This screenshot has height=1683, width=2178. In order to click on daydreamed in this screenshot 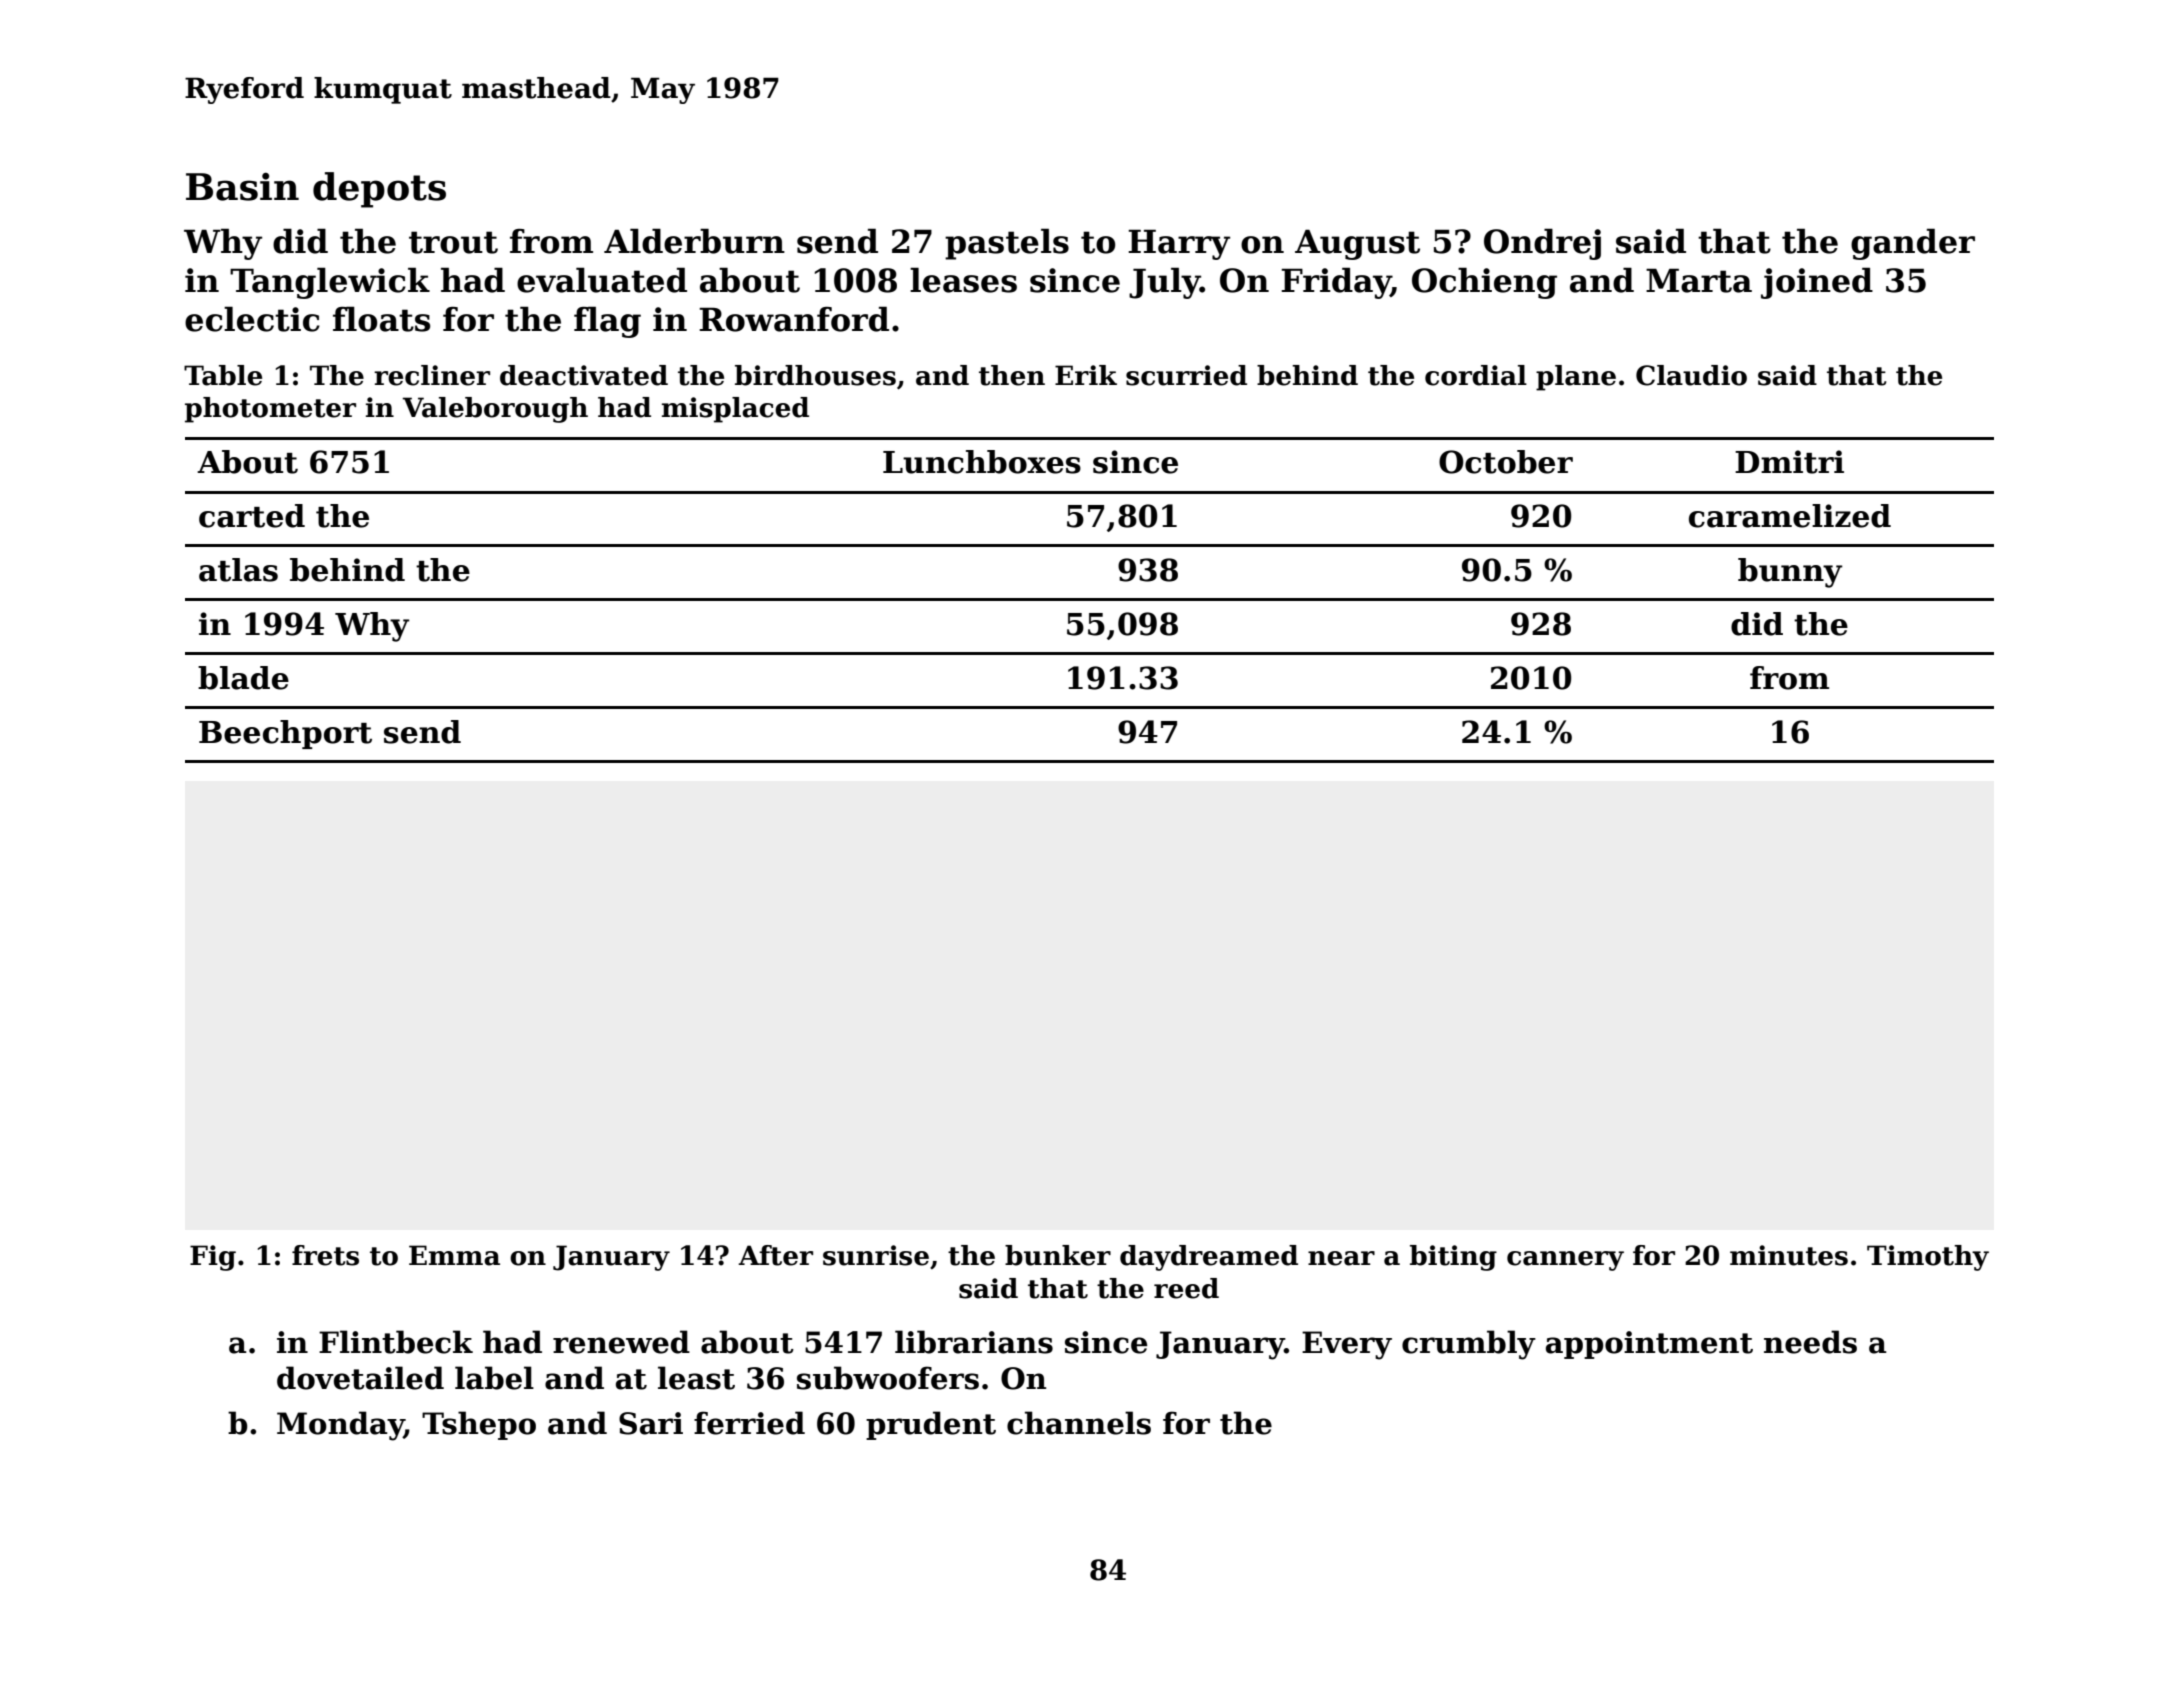, I will do `click(1209, 1258)`.
